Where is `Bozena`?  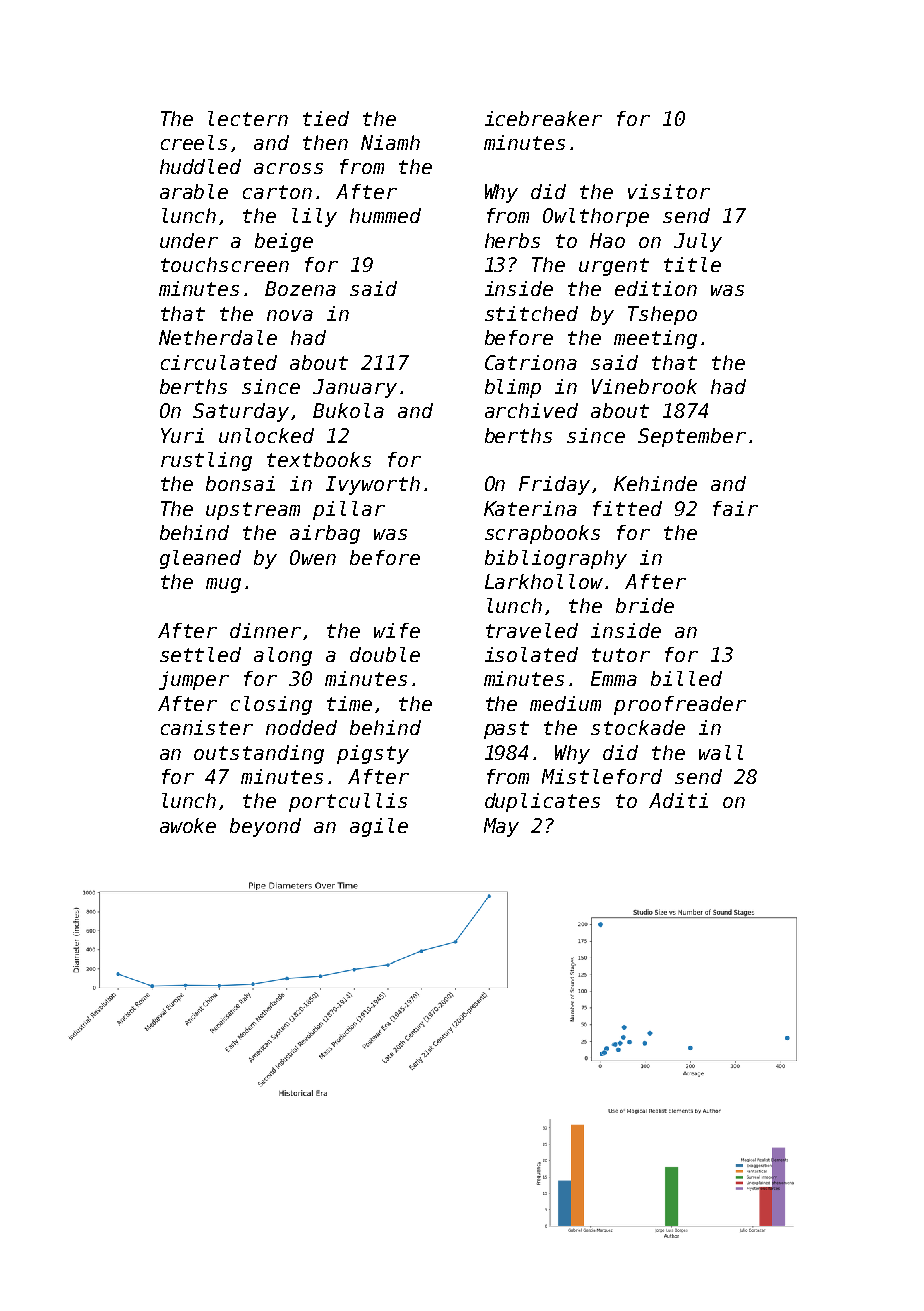
Bozena is located at coordinates (300, 288).
